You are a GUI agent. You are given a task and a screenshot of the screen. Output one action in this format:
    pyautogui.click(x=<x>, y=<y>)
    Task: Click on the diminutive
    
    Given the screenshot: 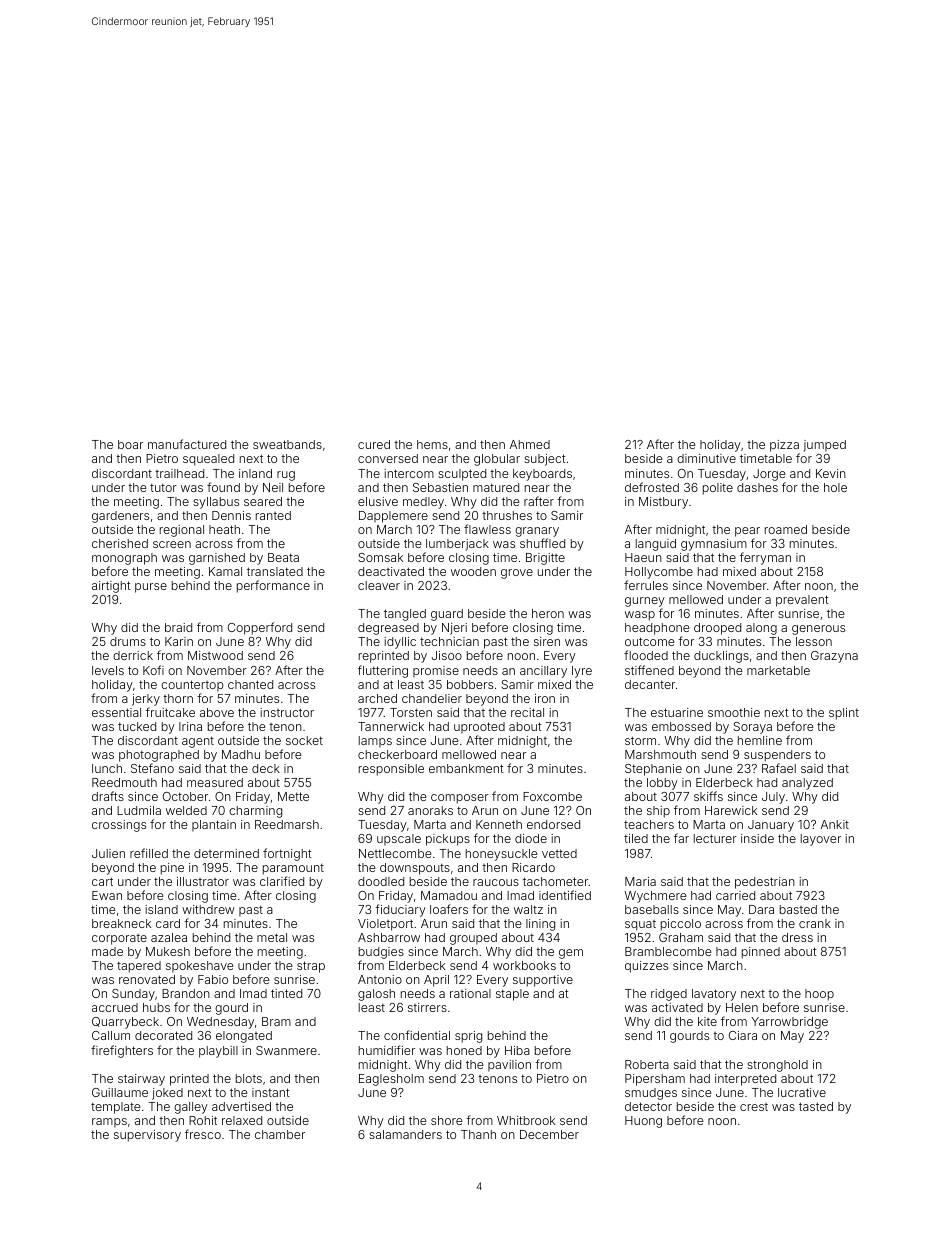 What is the action you would take?
    pyautogui.click(x=706, y=458)
